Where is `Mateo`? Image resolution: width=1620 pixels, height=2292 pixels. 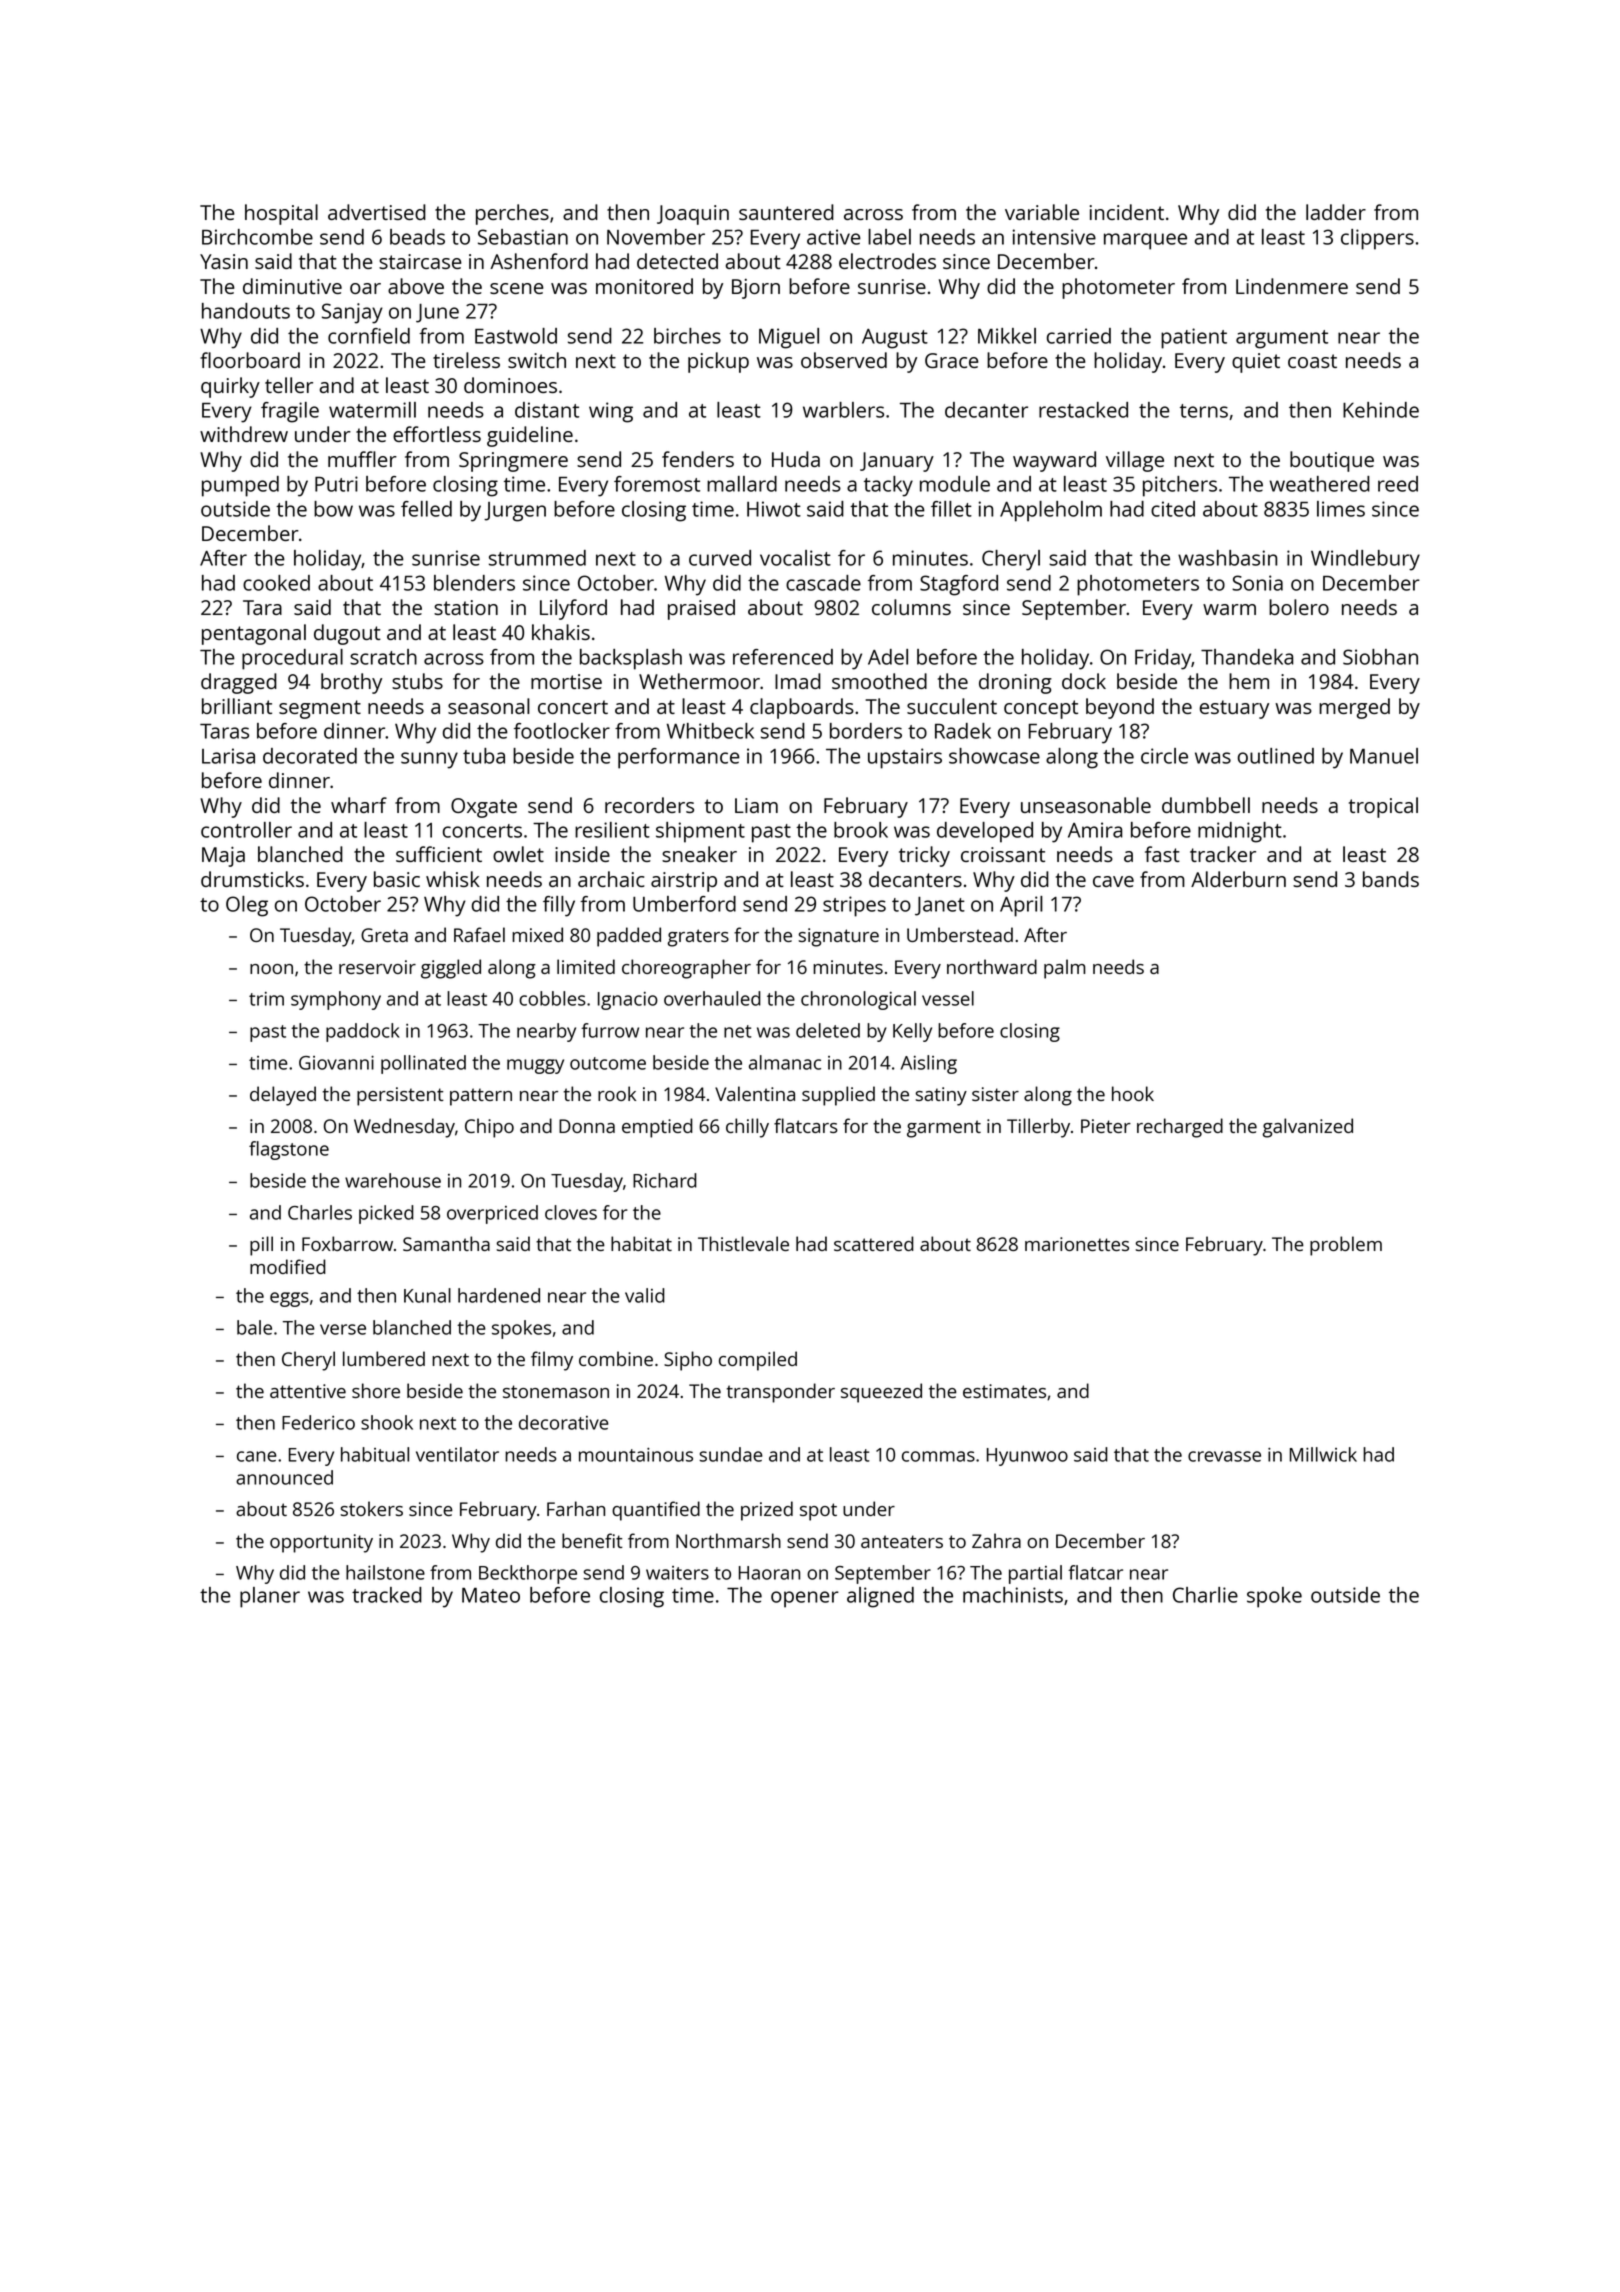
Mateo is located at coordinates (491, 1595).
